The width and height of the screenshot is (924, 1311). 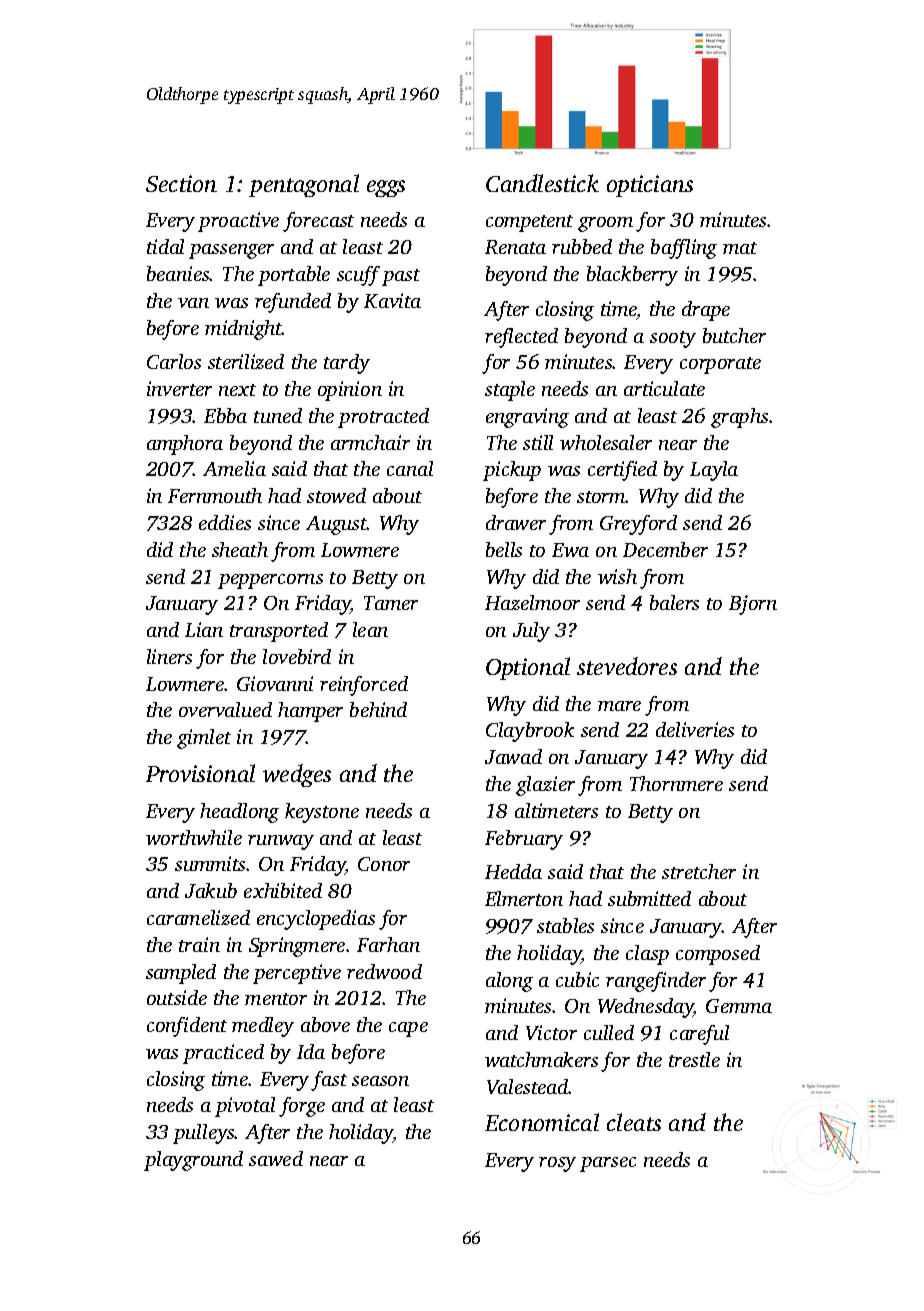 I want to click on Gemma, so click(x=739, y=1006).
